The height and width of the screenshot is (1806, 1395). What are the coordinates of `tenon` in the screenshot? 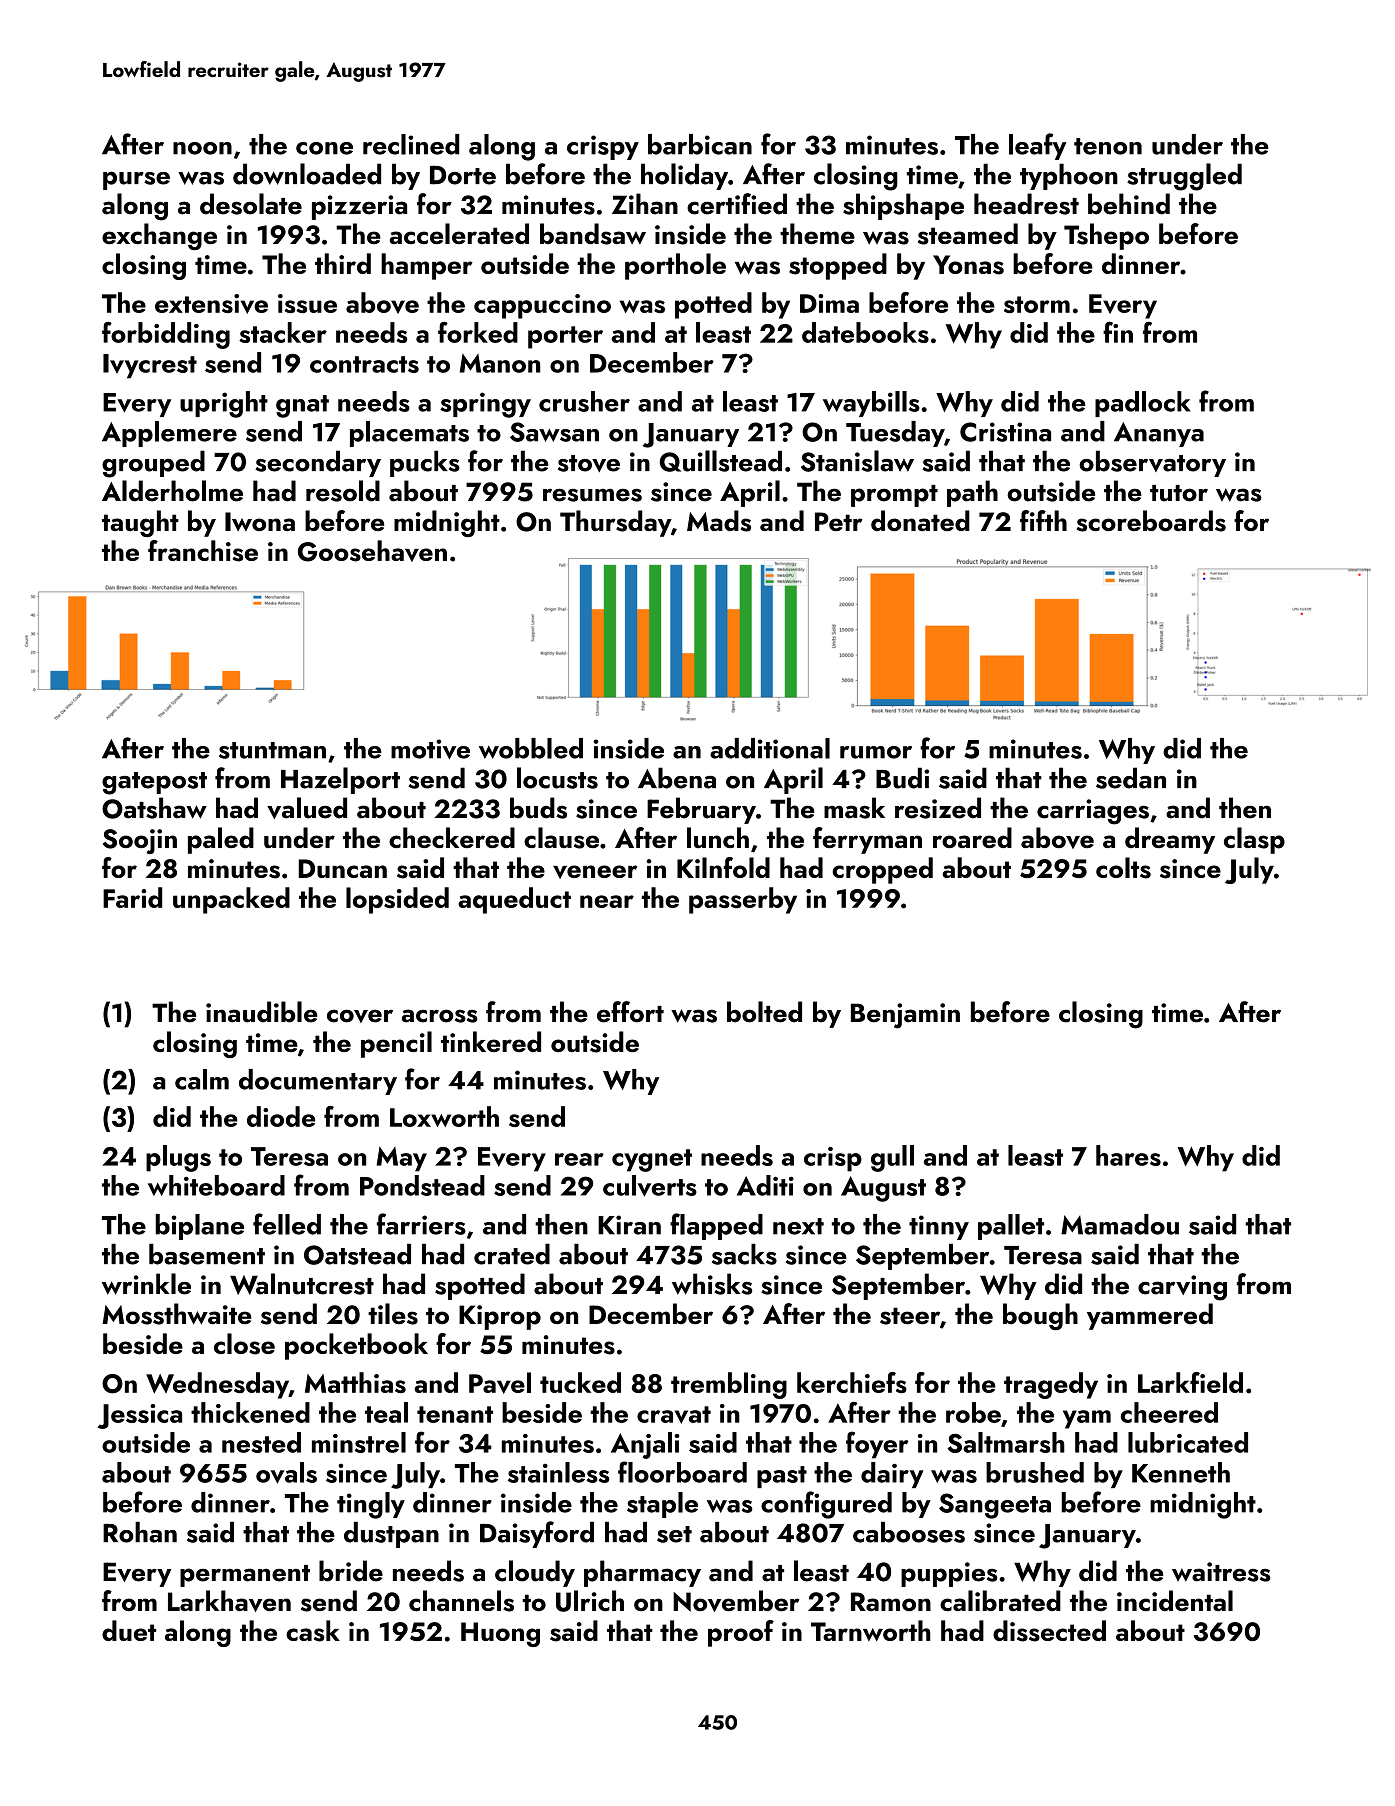 It's located at (1108, 146).
